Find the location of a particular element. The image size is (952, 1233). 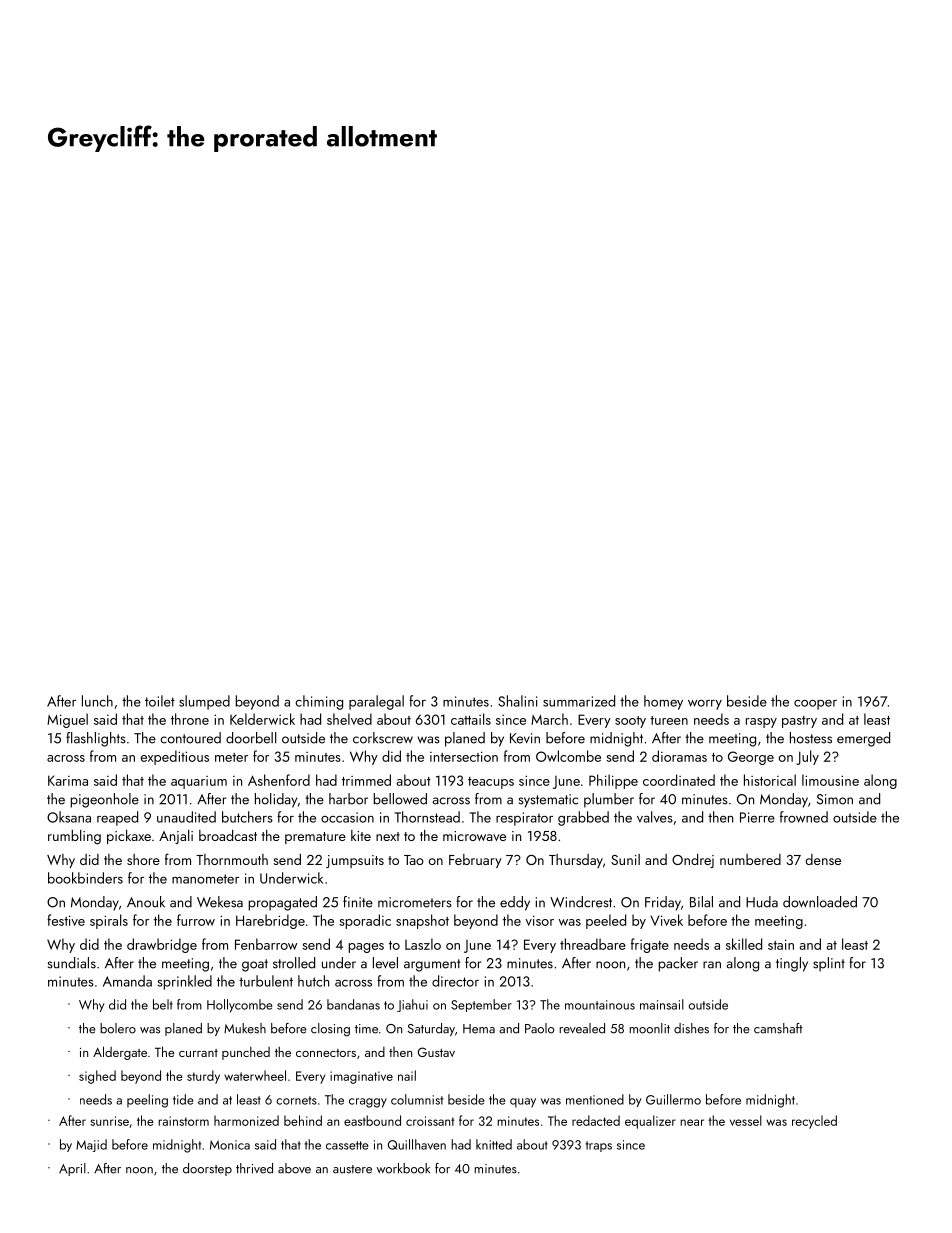

rumbling is located at coordinates (74, 837).
